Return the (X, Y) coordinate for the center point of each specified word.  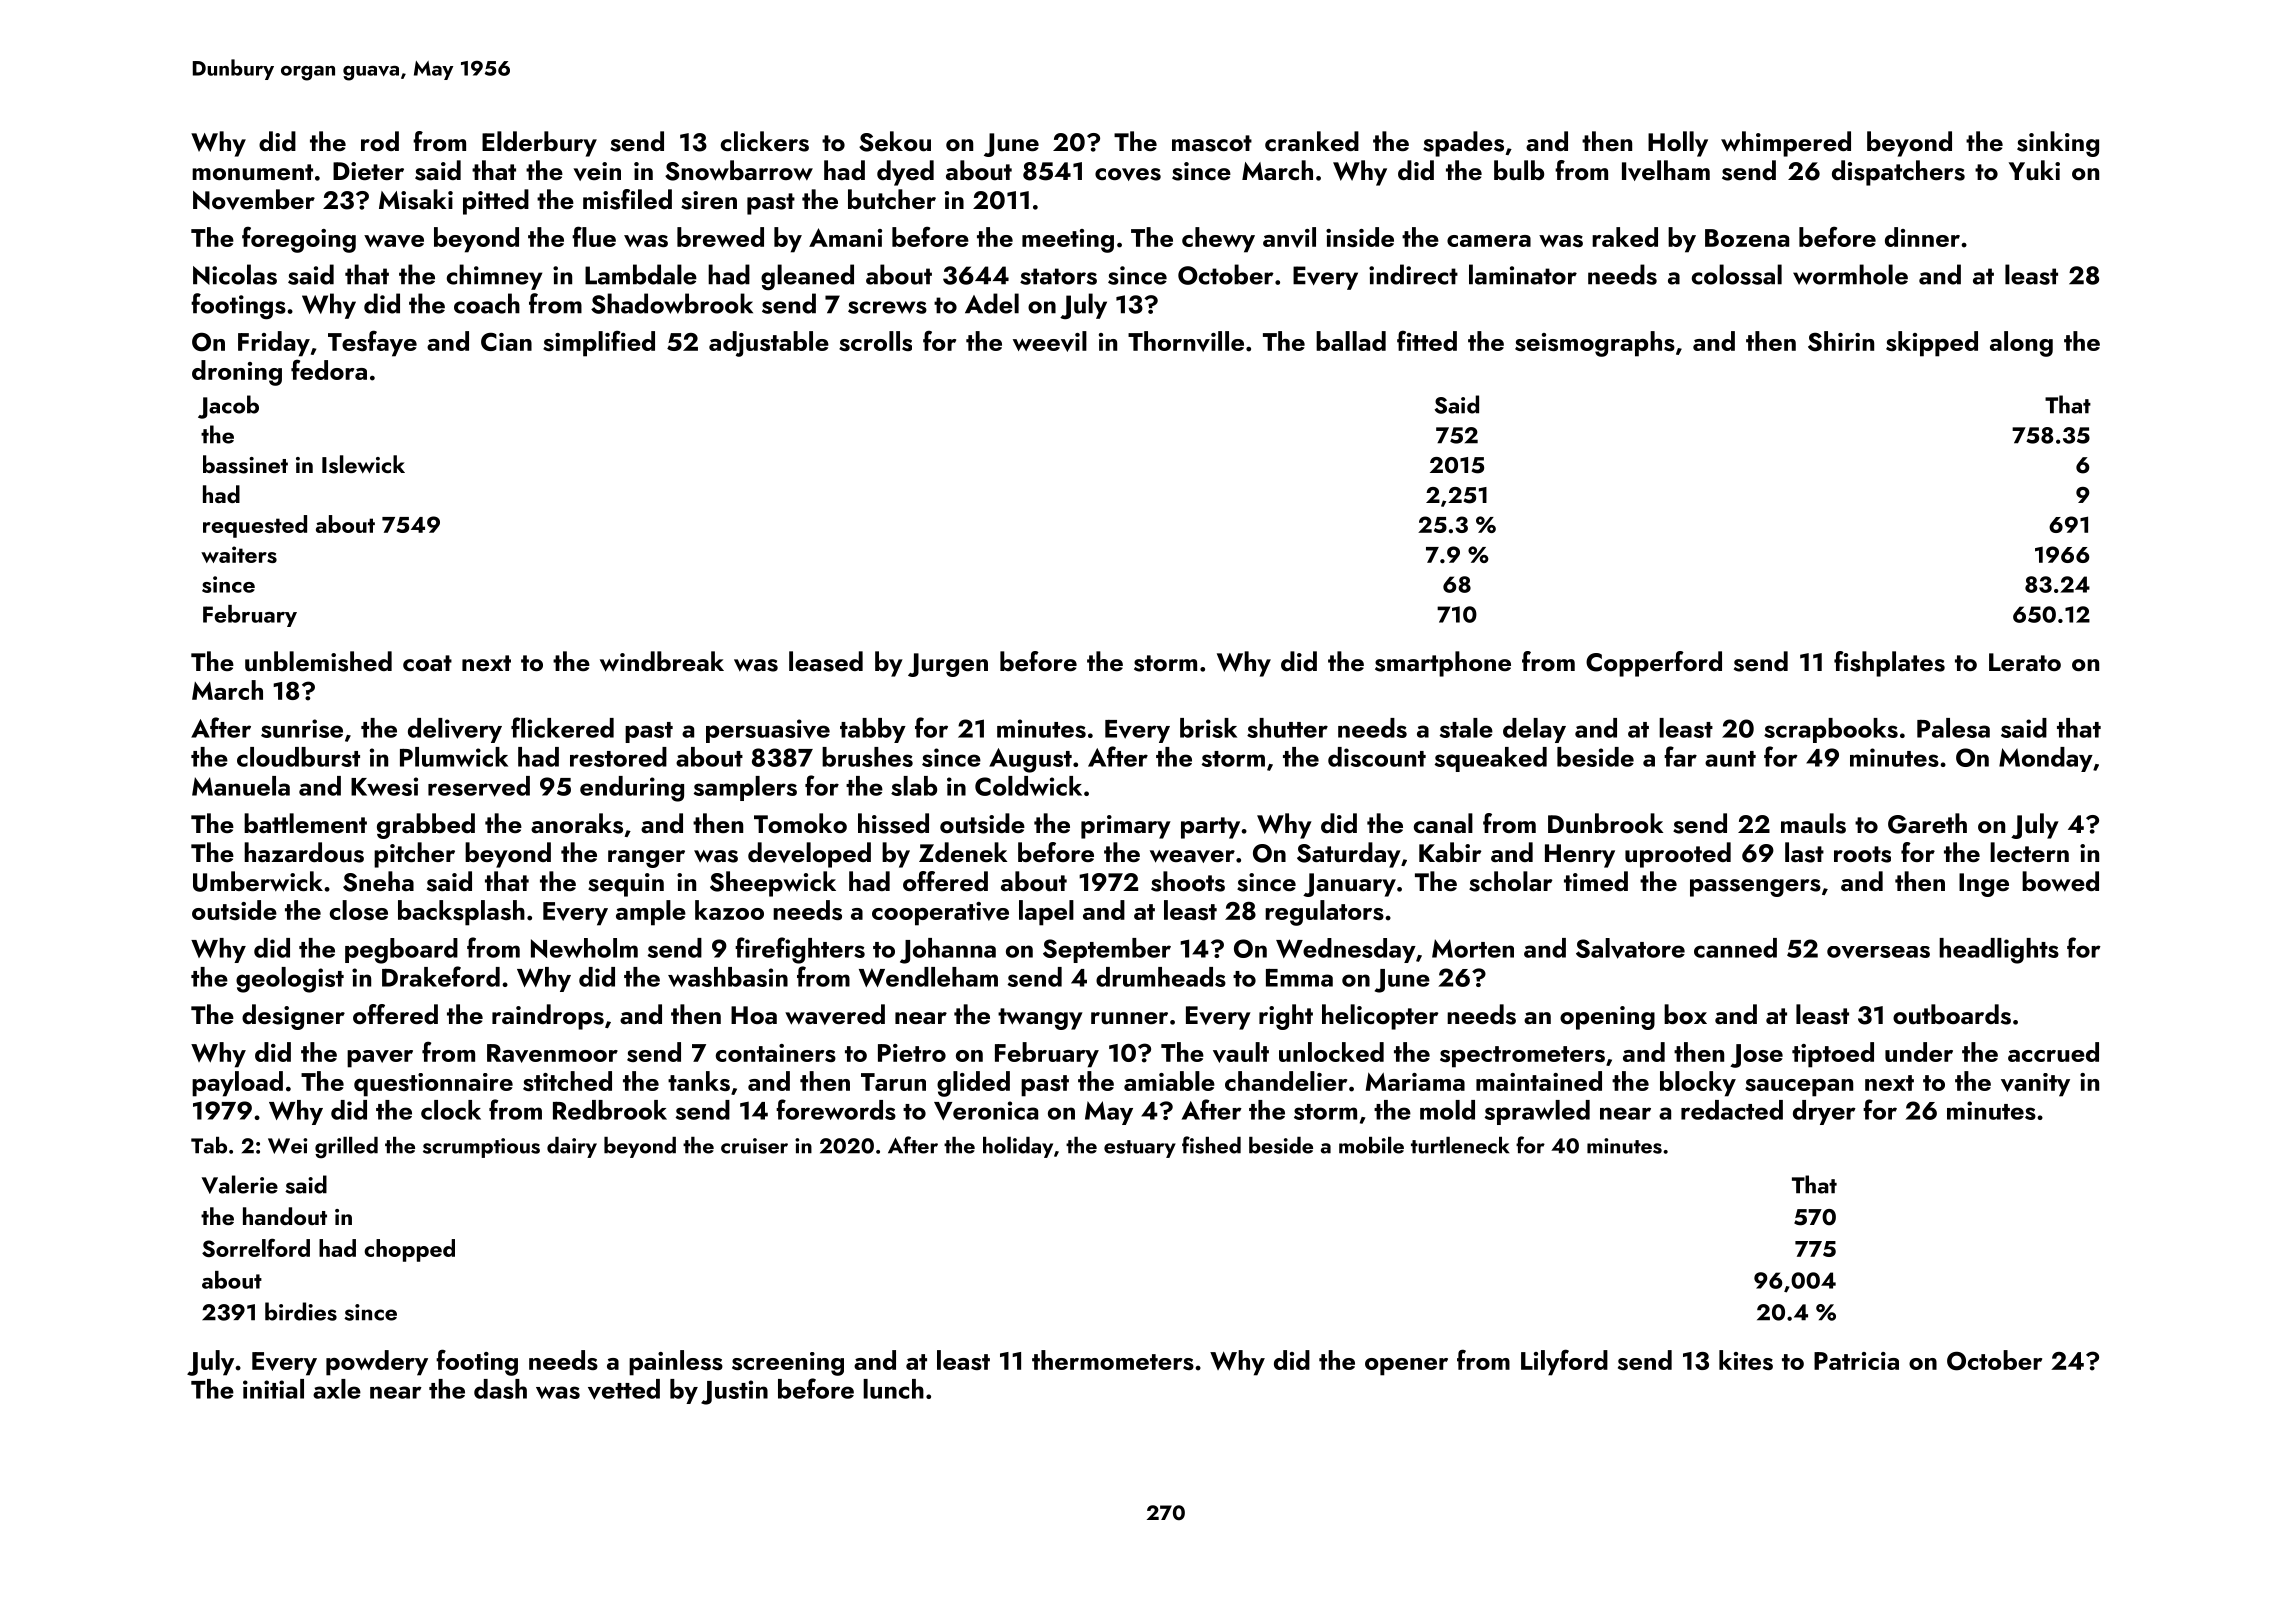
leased (826, 661)
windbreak (662, 661)
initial (273, 1389)
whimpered (1786, 144)
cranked (1312, 141)
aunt (1730, 759)
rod (380, 141)
